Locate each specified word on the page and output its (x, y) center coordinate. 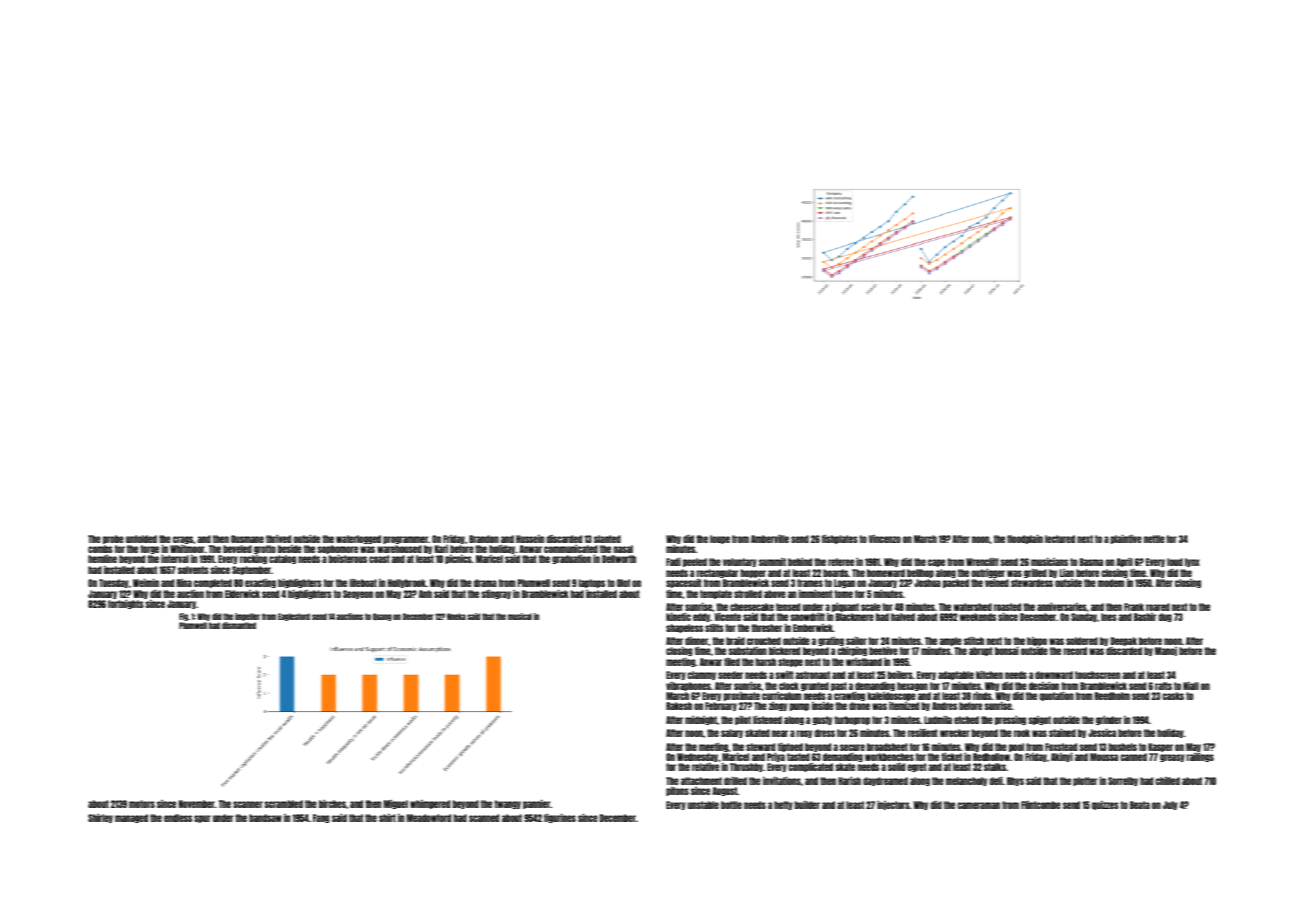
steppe (790, 662)
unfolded (141, 539)
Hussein (530, 539)
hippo (1037, 641)
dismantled (239, 625)
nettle (1154, 539)
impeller (247, 617)
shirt (387, 818)
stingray (496, 594)
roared (1158, 607)
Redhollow (991, 757)
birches (332, 803)
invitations (782, 780)
